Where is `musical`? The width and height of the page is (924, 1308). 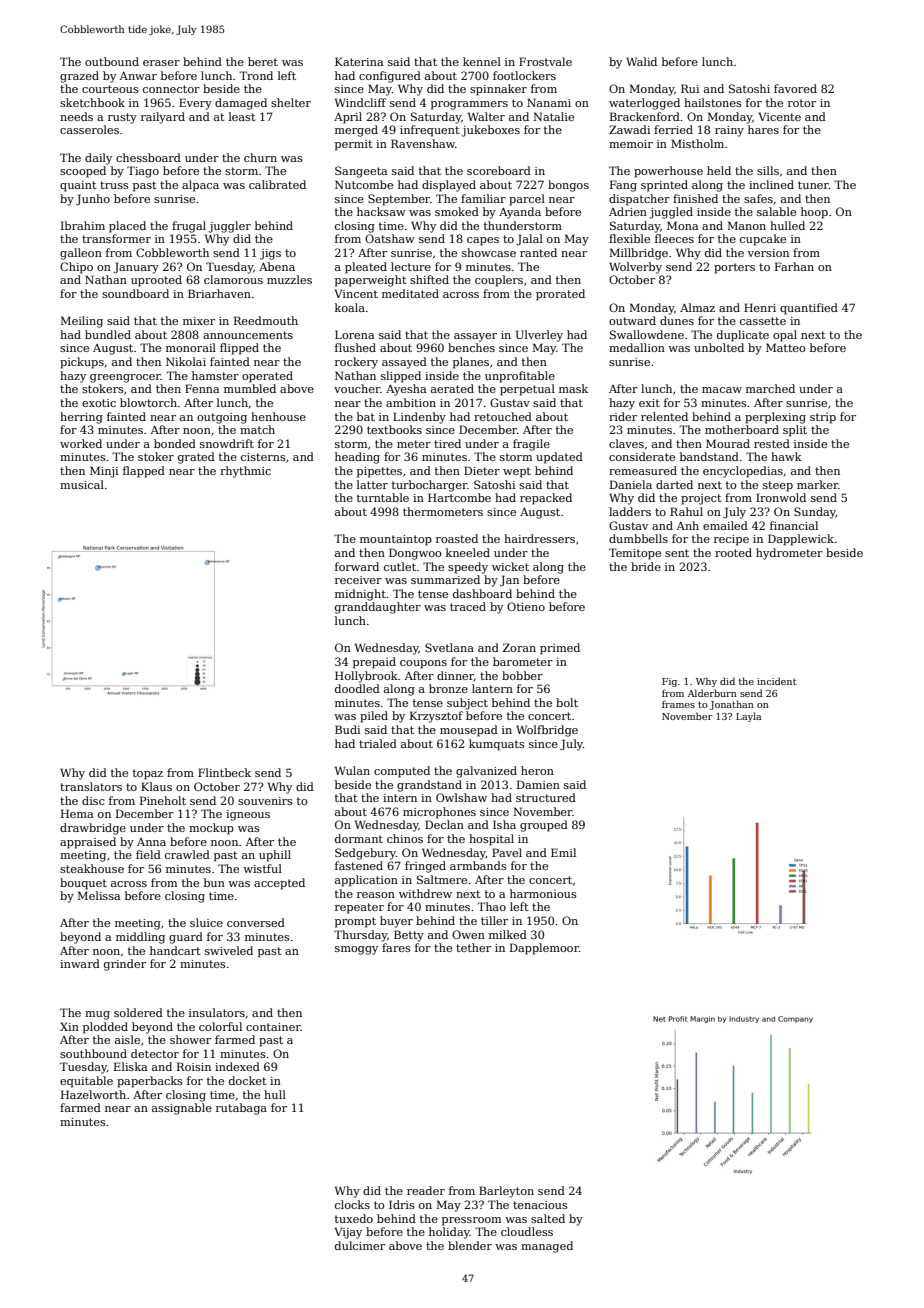 musical is located at coordinates (82, 484).
